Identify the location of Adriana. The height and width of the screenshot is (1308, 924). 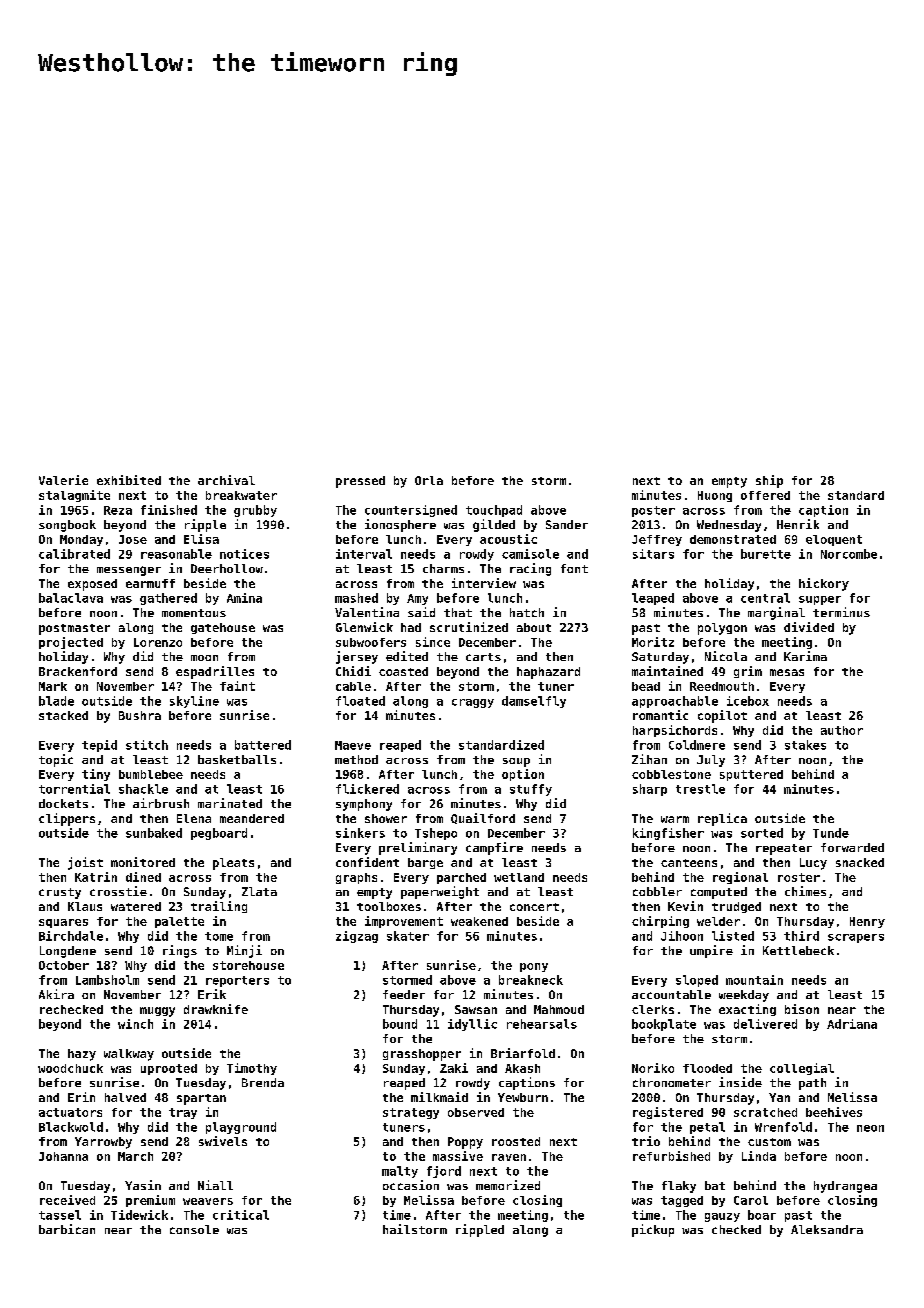
(852, 1024).
